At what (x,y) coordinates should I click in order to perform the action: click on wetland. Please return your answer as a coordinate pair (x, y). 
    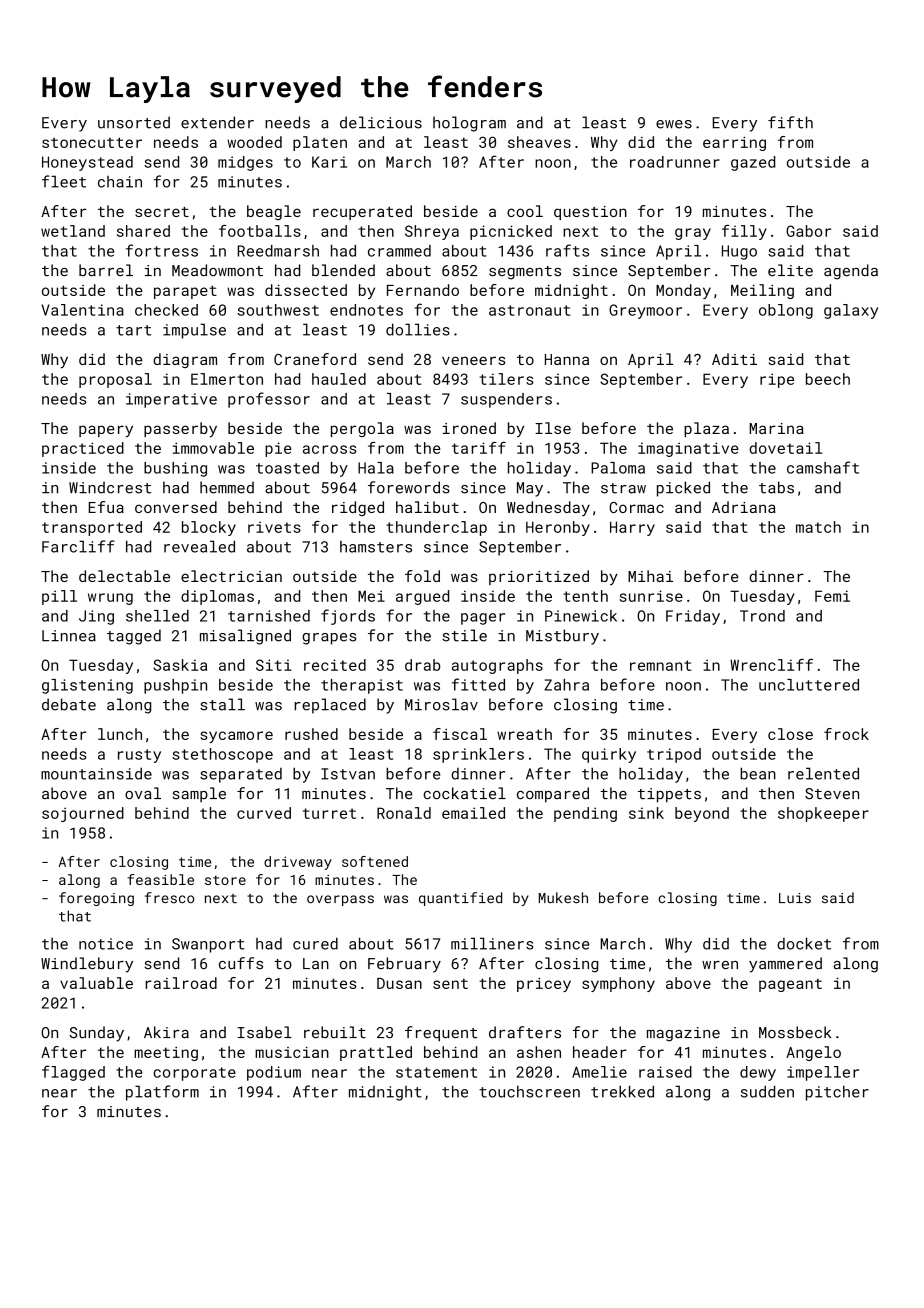
    Looking at the image, I should click on (73, 231).
